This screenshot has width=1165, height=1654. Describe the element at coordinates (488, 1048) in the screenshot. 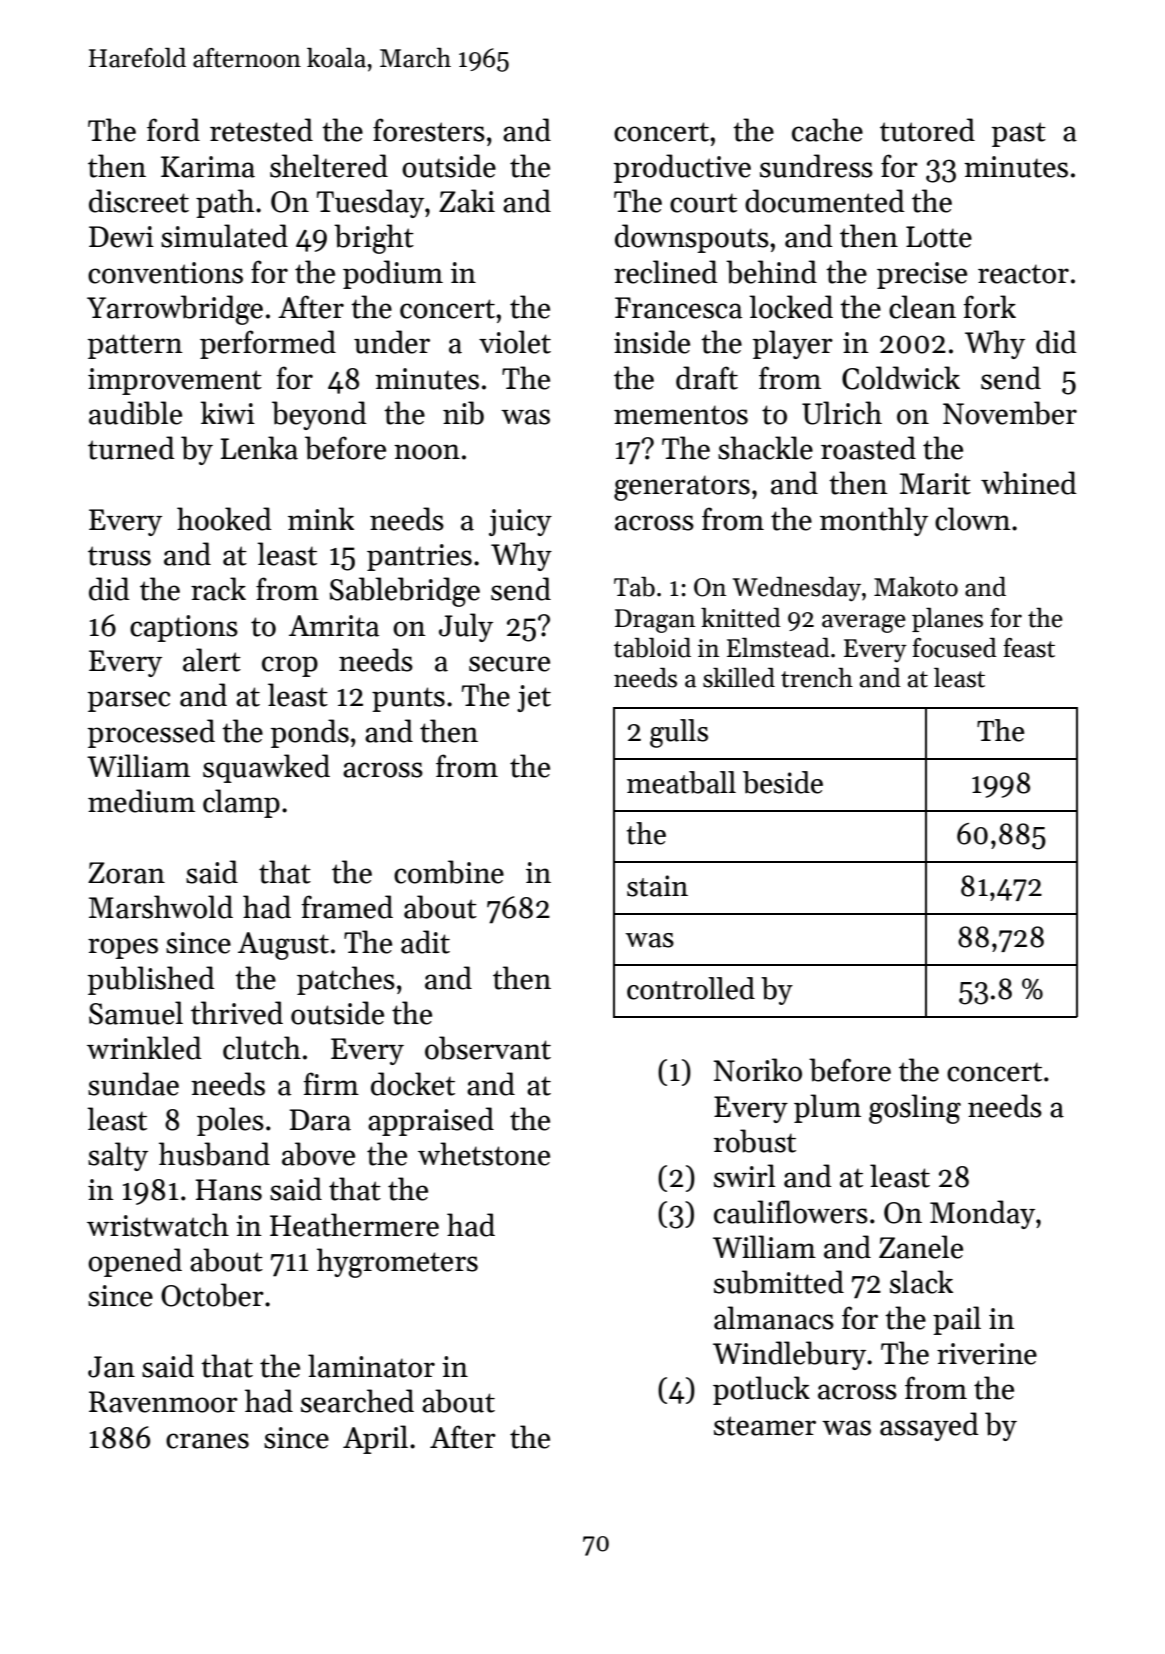

I see `observant` at that location.
